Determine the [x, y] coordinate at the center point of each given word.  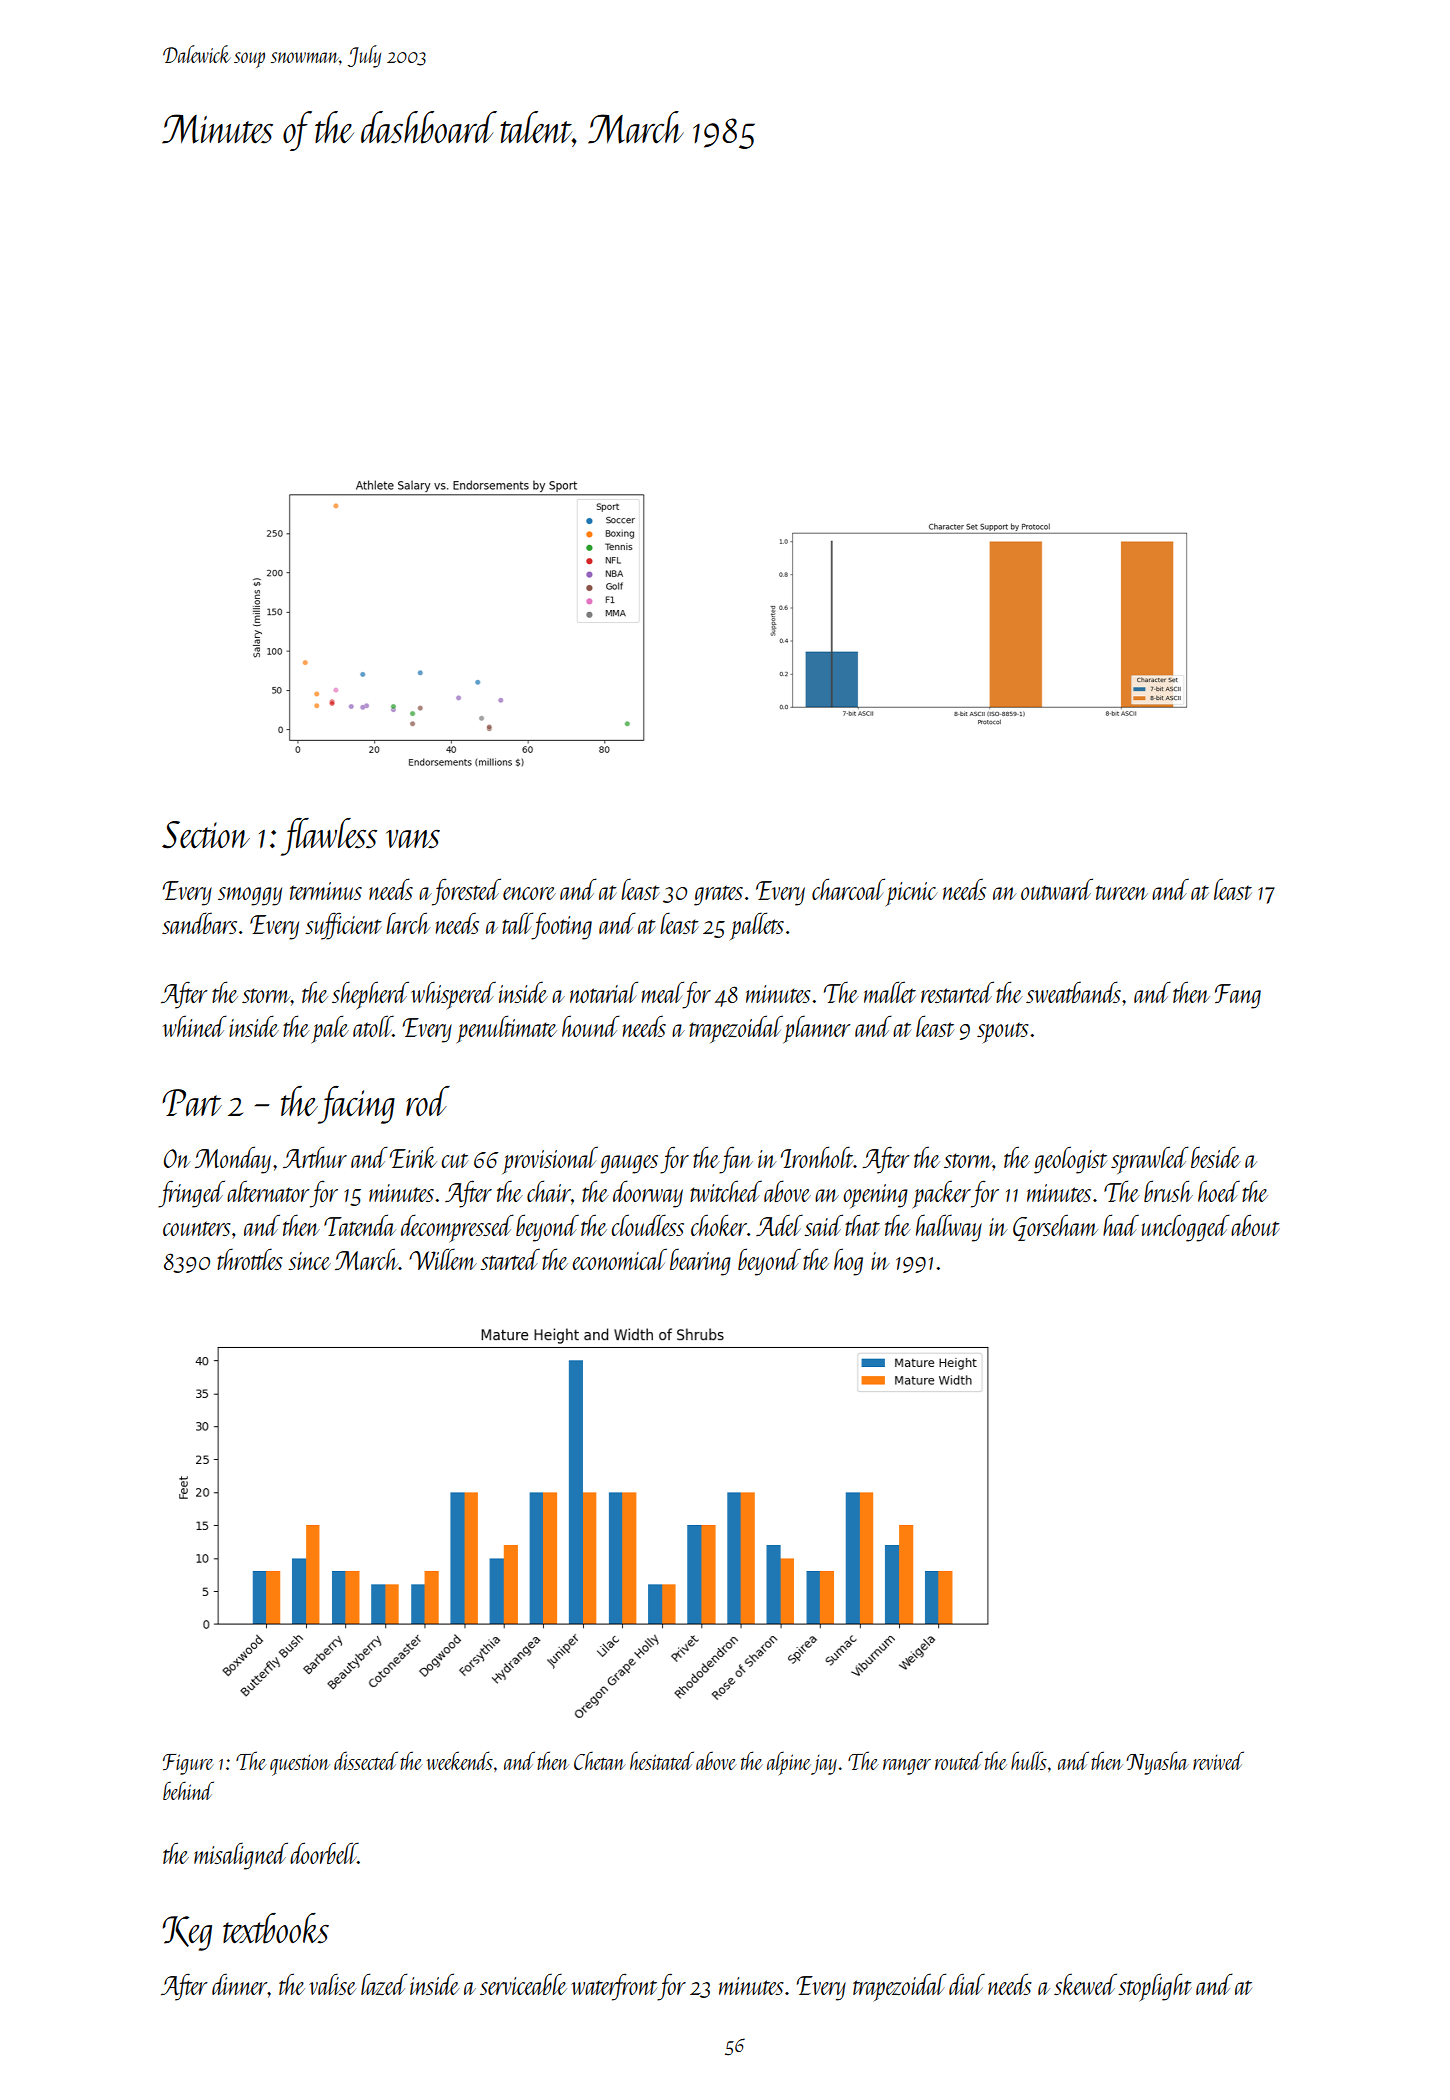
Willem [443, 1259]
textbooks [276, 1928]
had [1121, 1225]
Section [206, 835]
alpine [789, 1763]
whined [195, 1026]
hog [848, 1262]
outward [1057, 889]
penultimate [507, 1029]
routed [959, 1760]
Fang [1238, 996]
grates [718, 895]
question [299, 1765]
